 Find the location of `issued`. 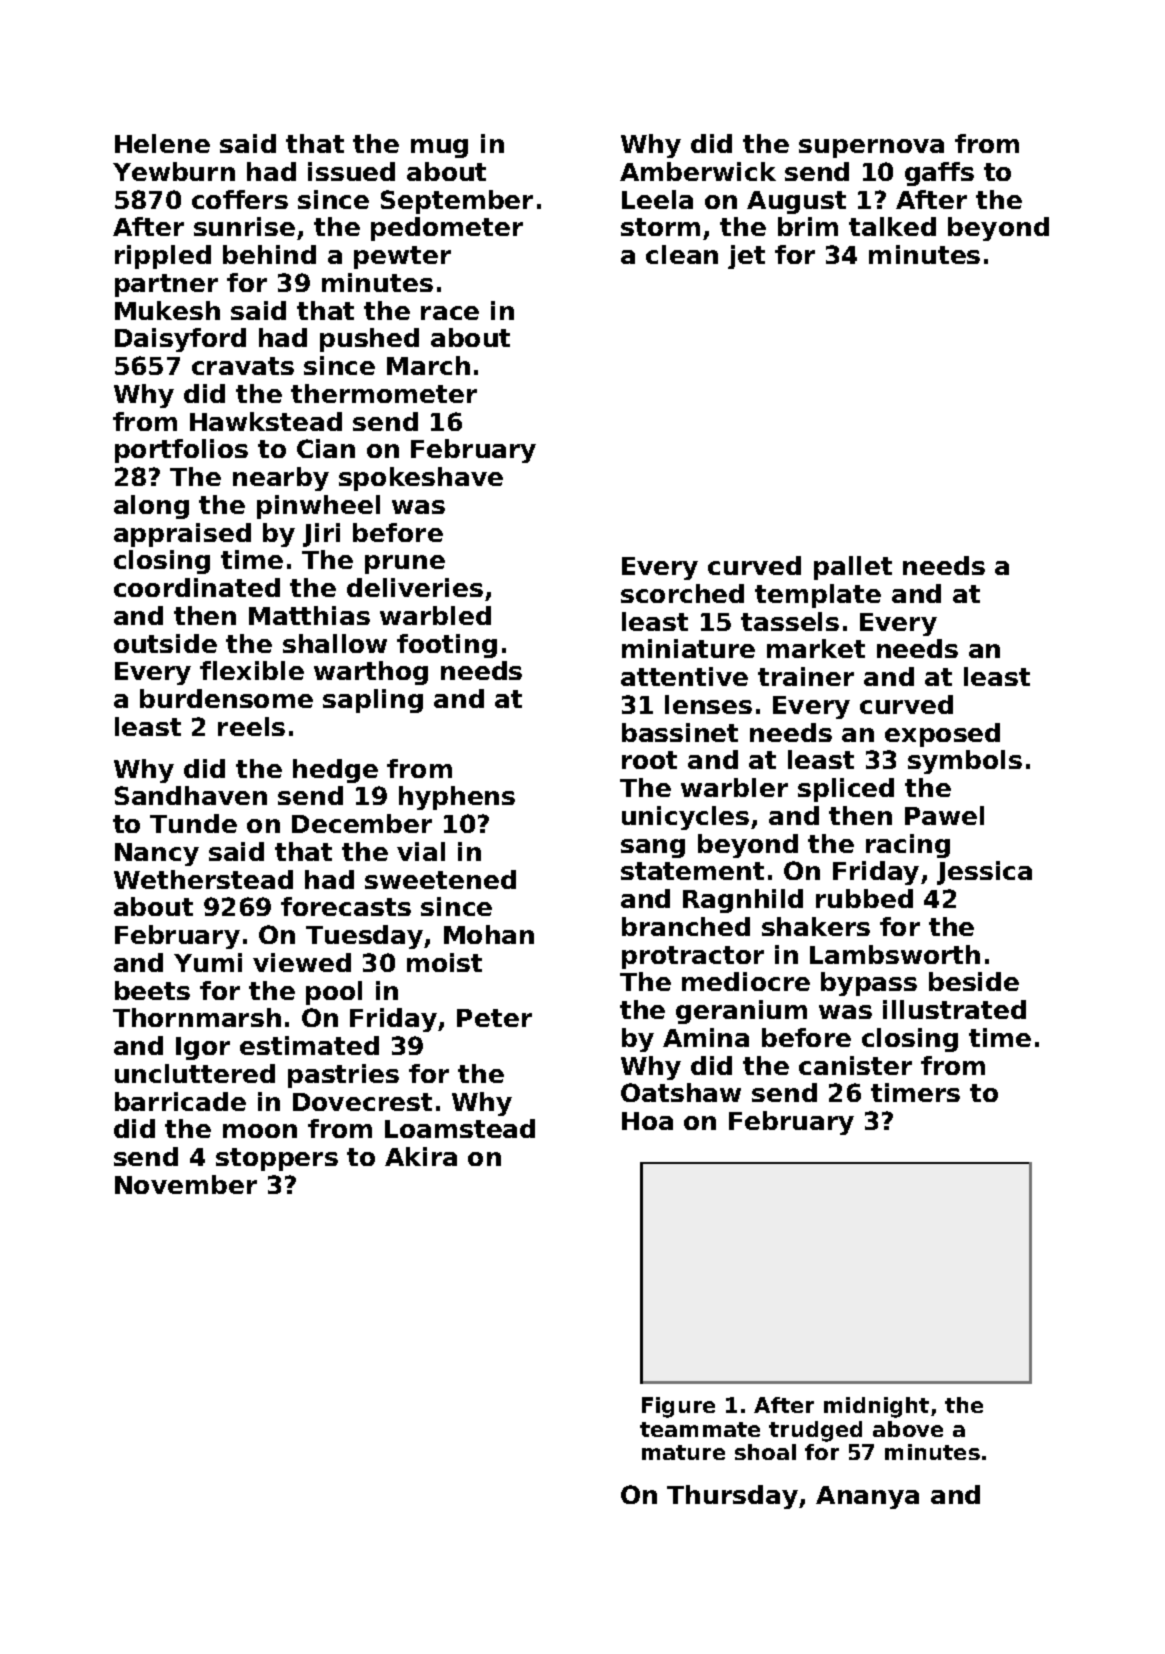

issued is located at coordinates (351, 171).
